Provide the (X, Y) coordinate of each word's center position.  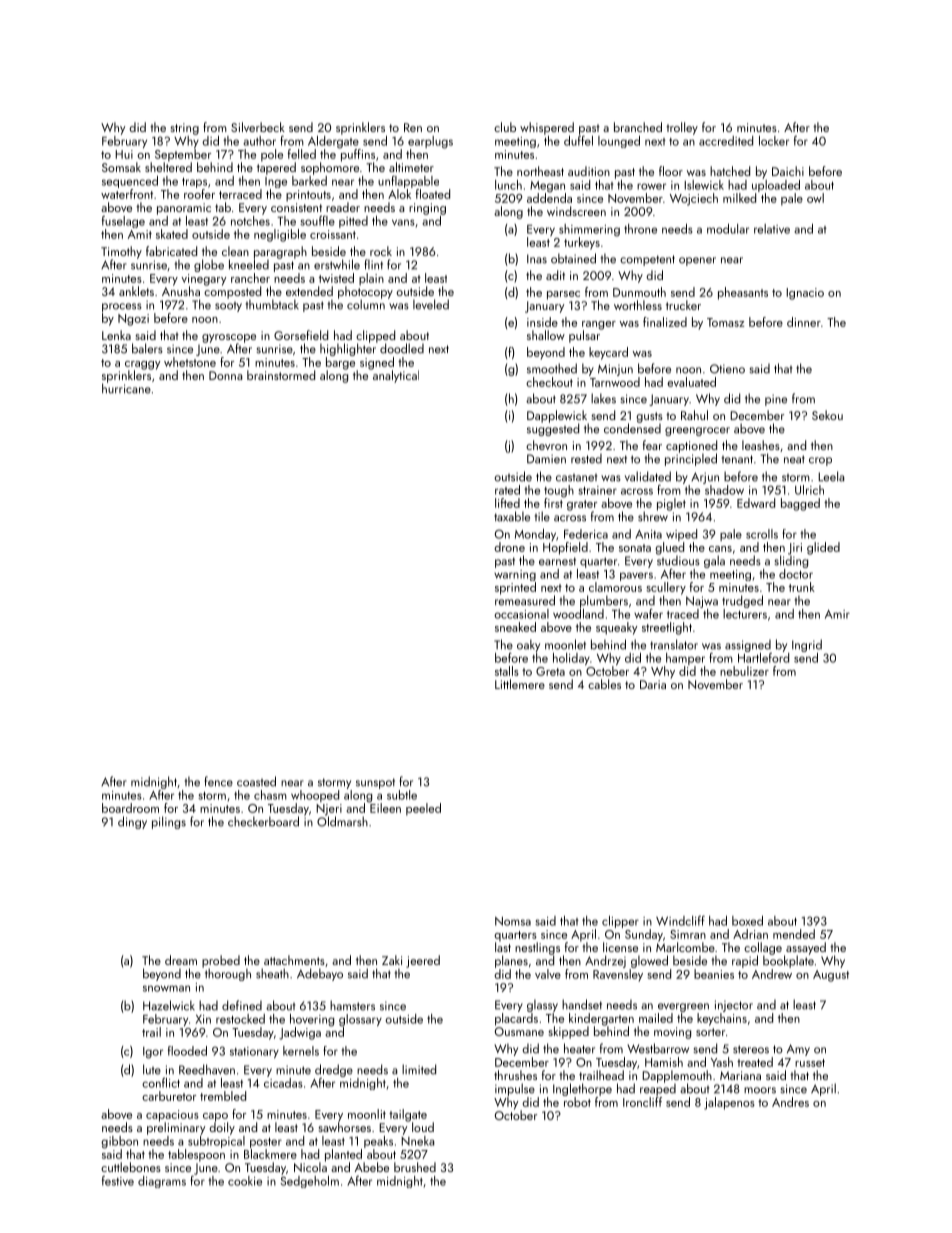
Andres (790, 1102)
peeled (423, 809)
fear (652, 445)
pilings (169, 822)
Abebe (372, 1167)
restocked (240, 1019)
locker (774, 141)
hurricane (126, 388)
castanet (576, 478)
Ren (413, 127)
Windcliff (680, 920)
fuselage (123, 222)
